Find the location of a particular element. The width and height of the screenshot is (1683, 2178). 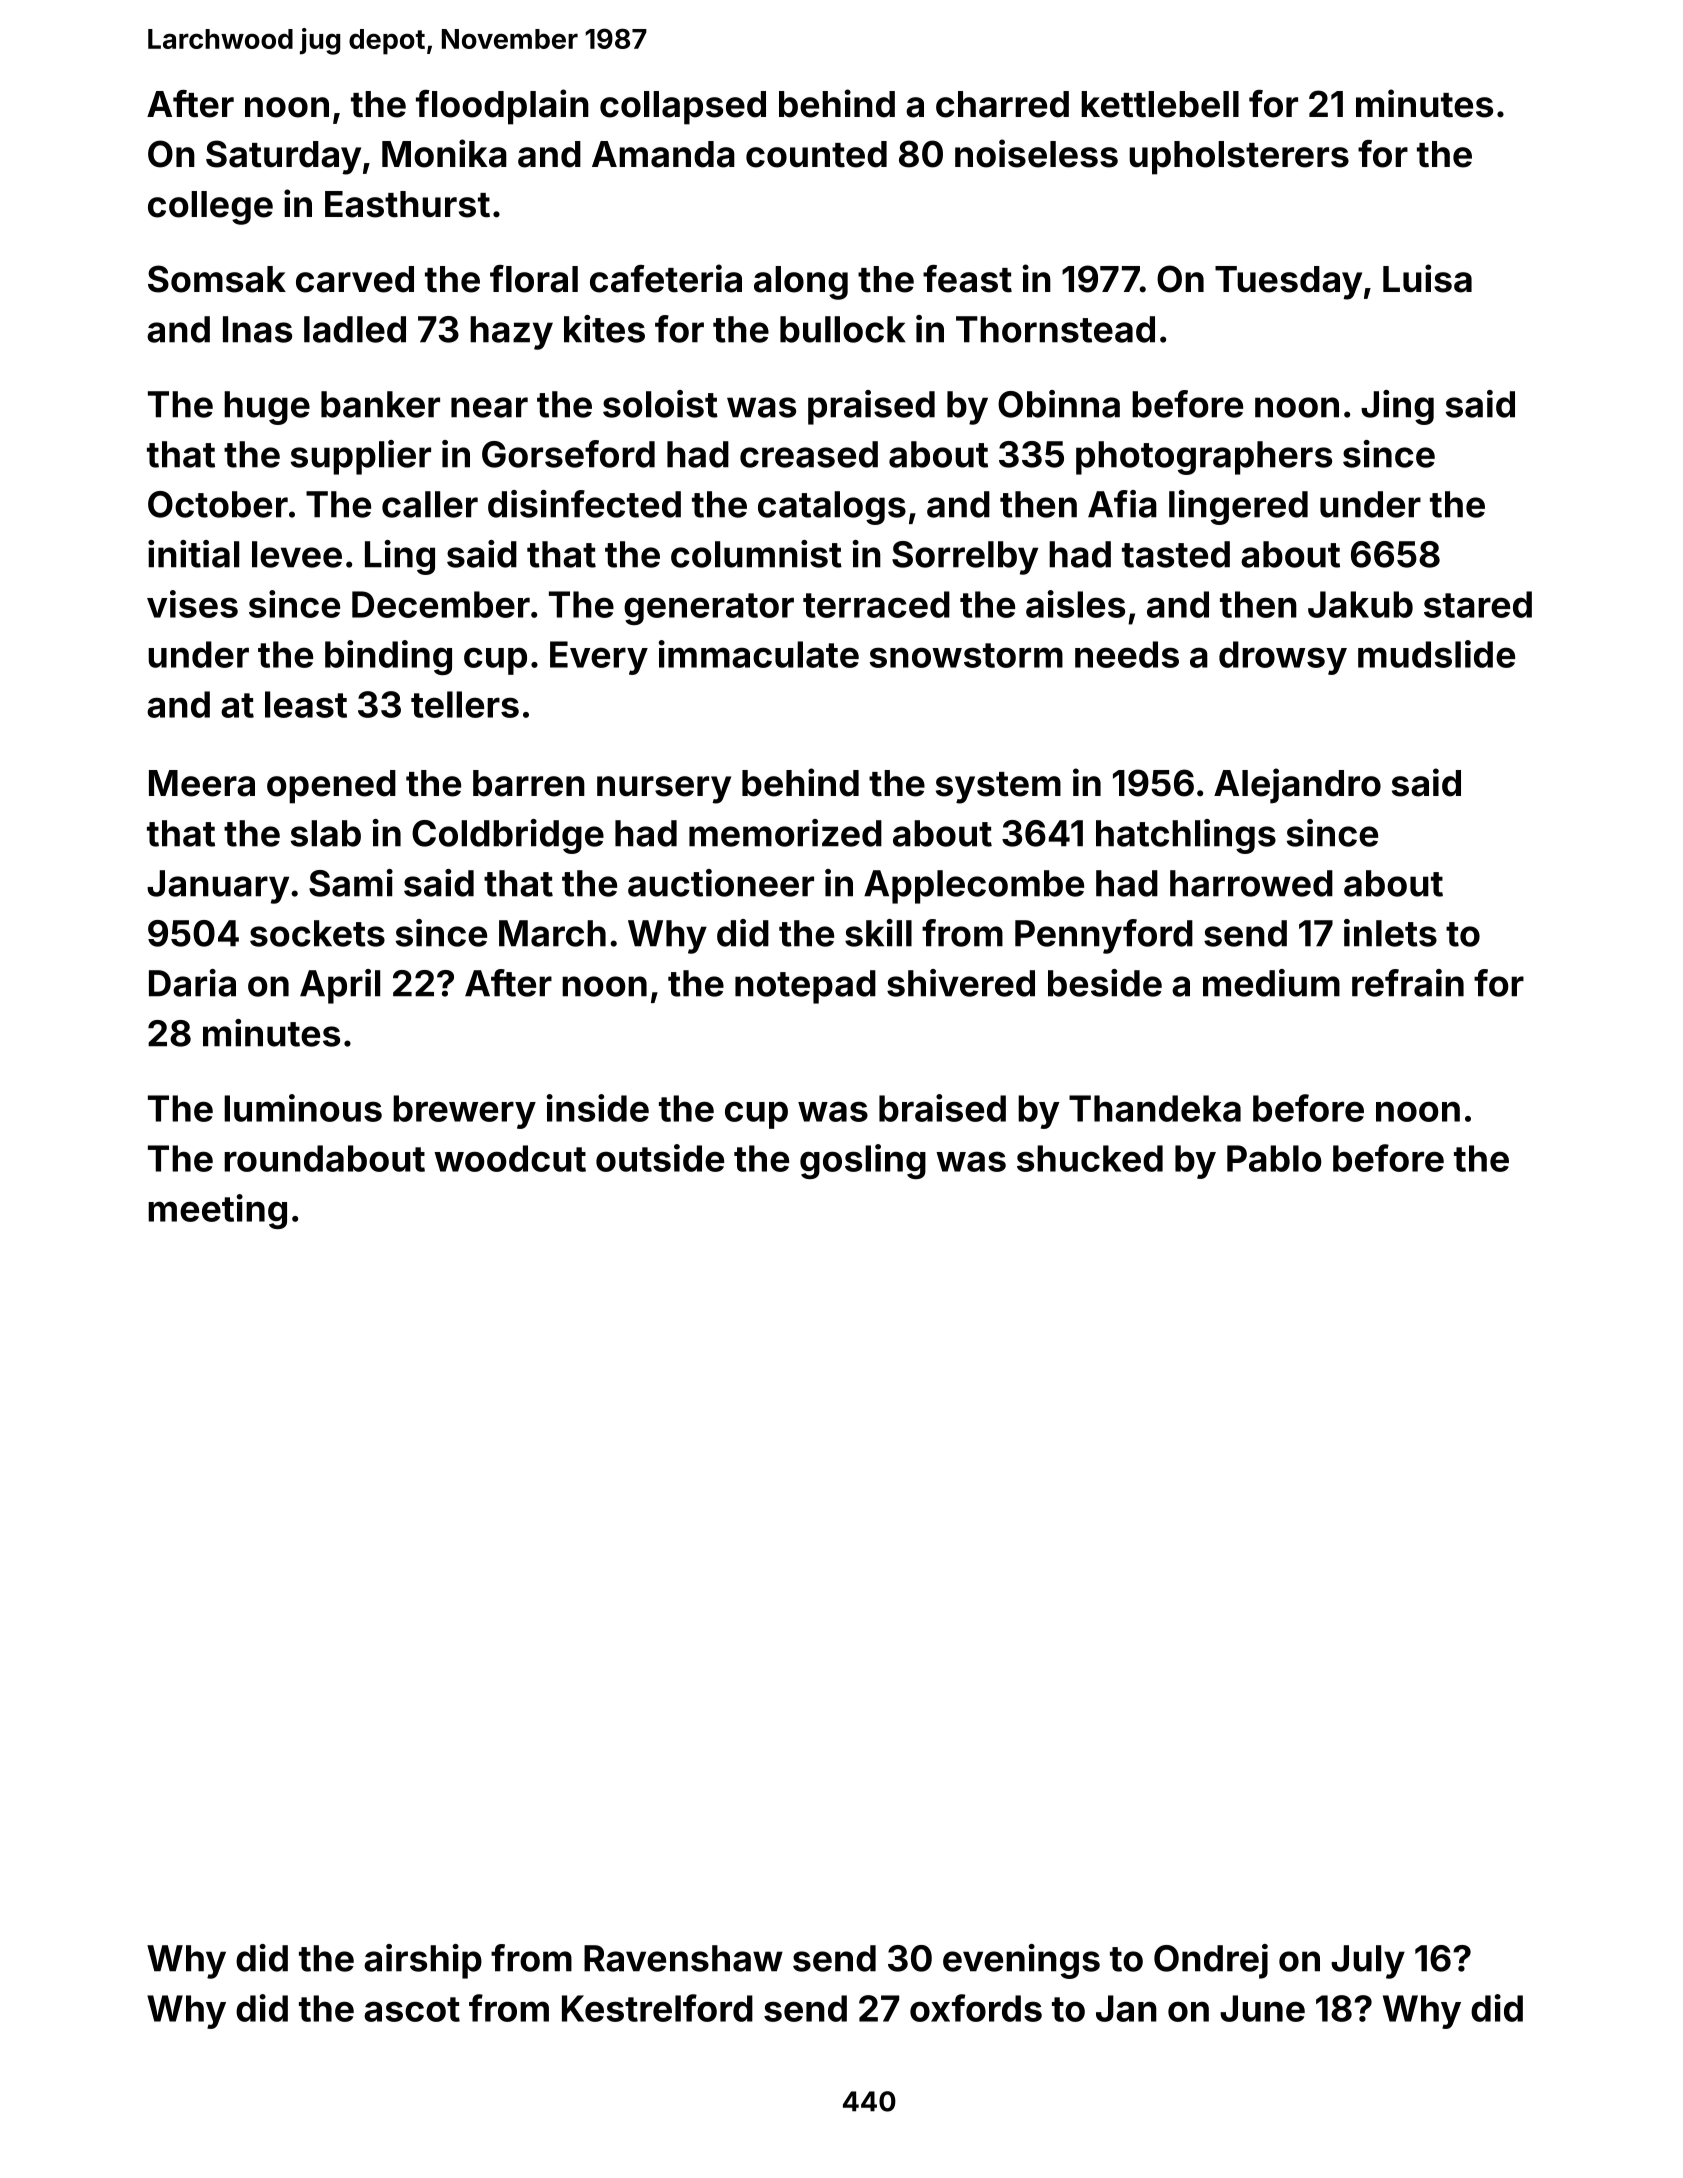

meeting is located at coordinates (217, 1211).
